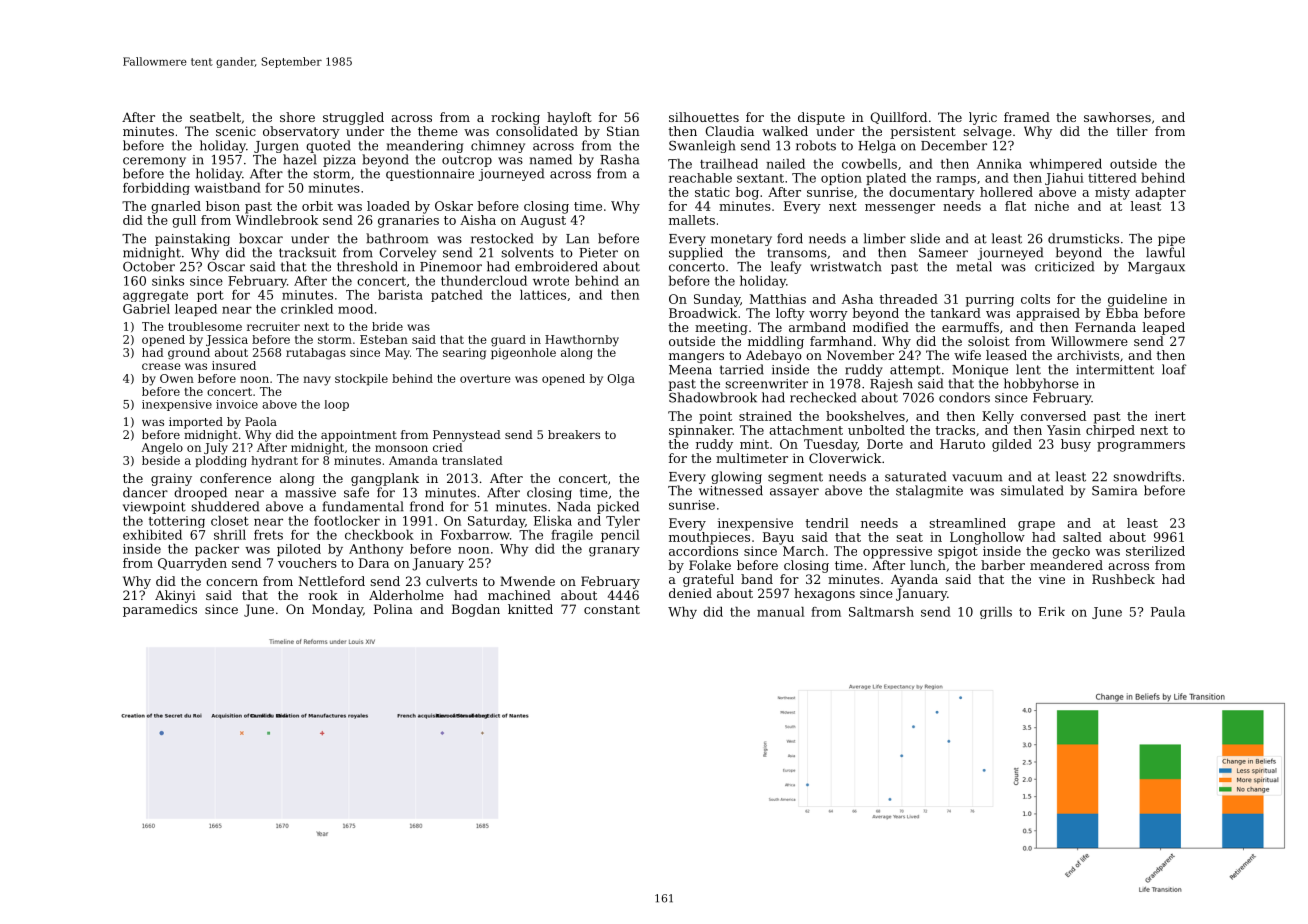 Image resolution: width=1308 pixels, height=924 pixels. What do you see at coordinates (297, 117) in the screenshot?
I see `shore` at bounding box center [297, 117].
